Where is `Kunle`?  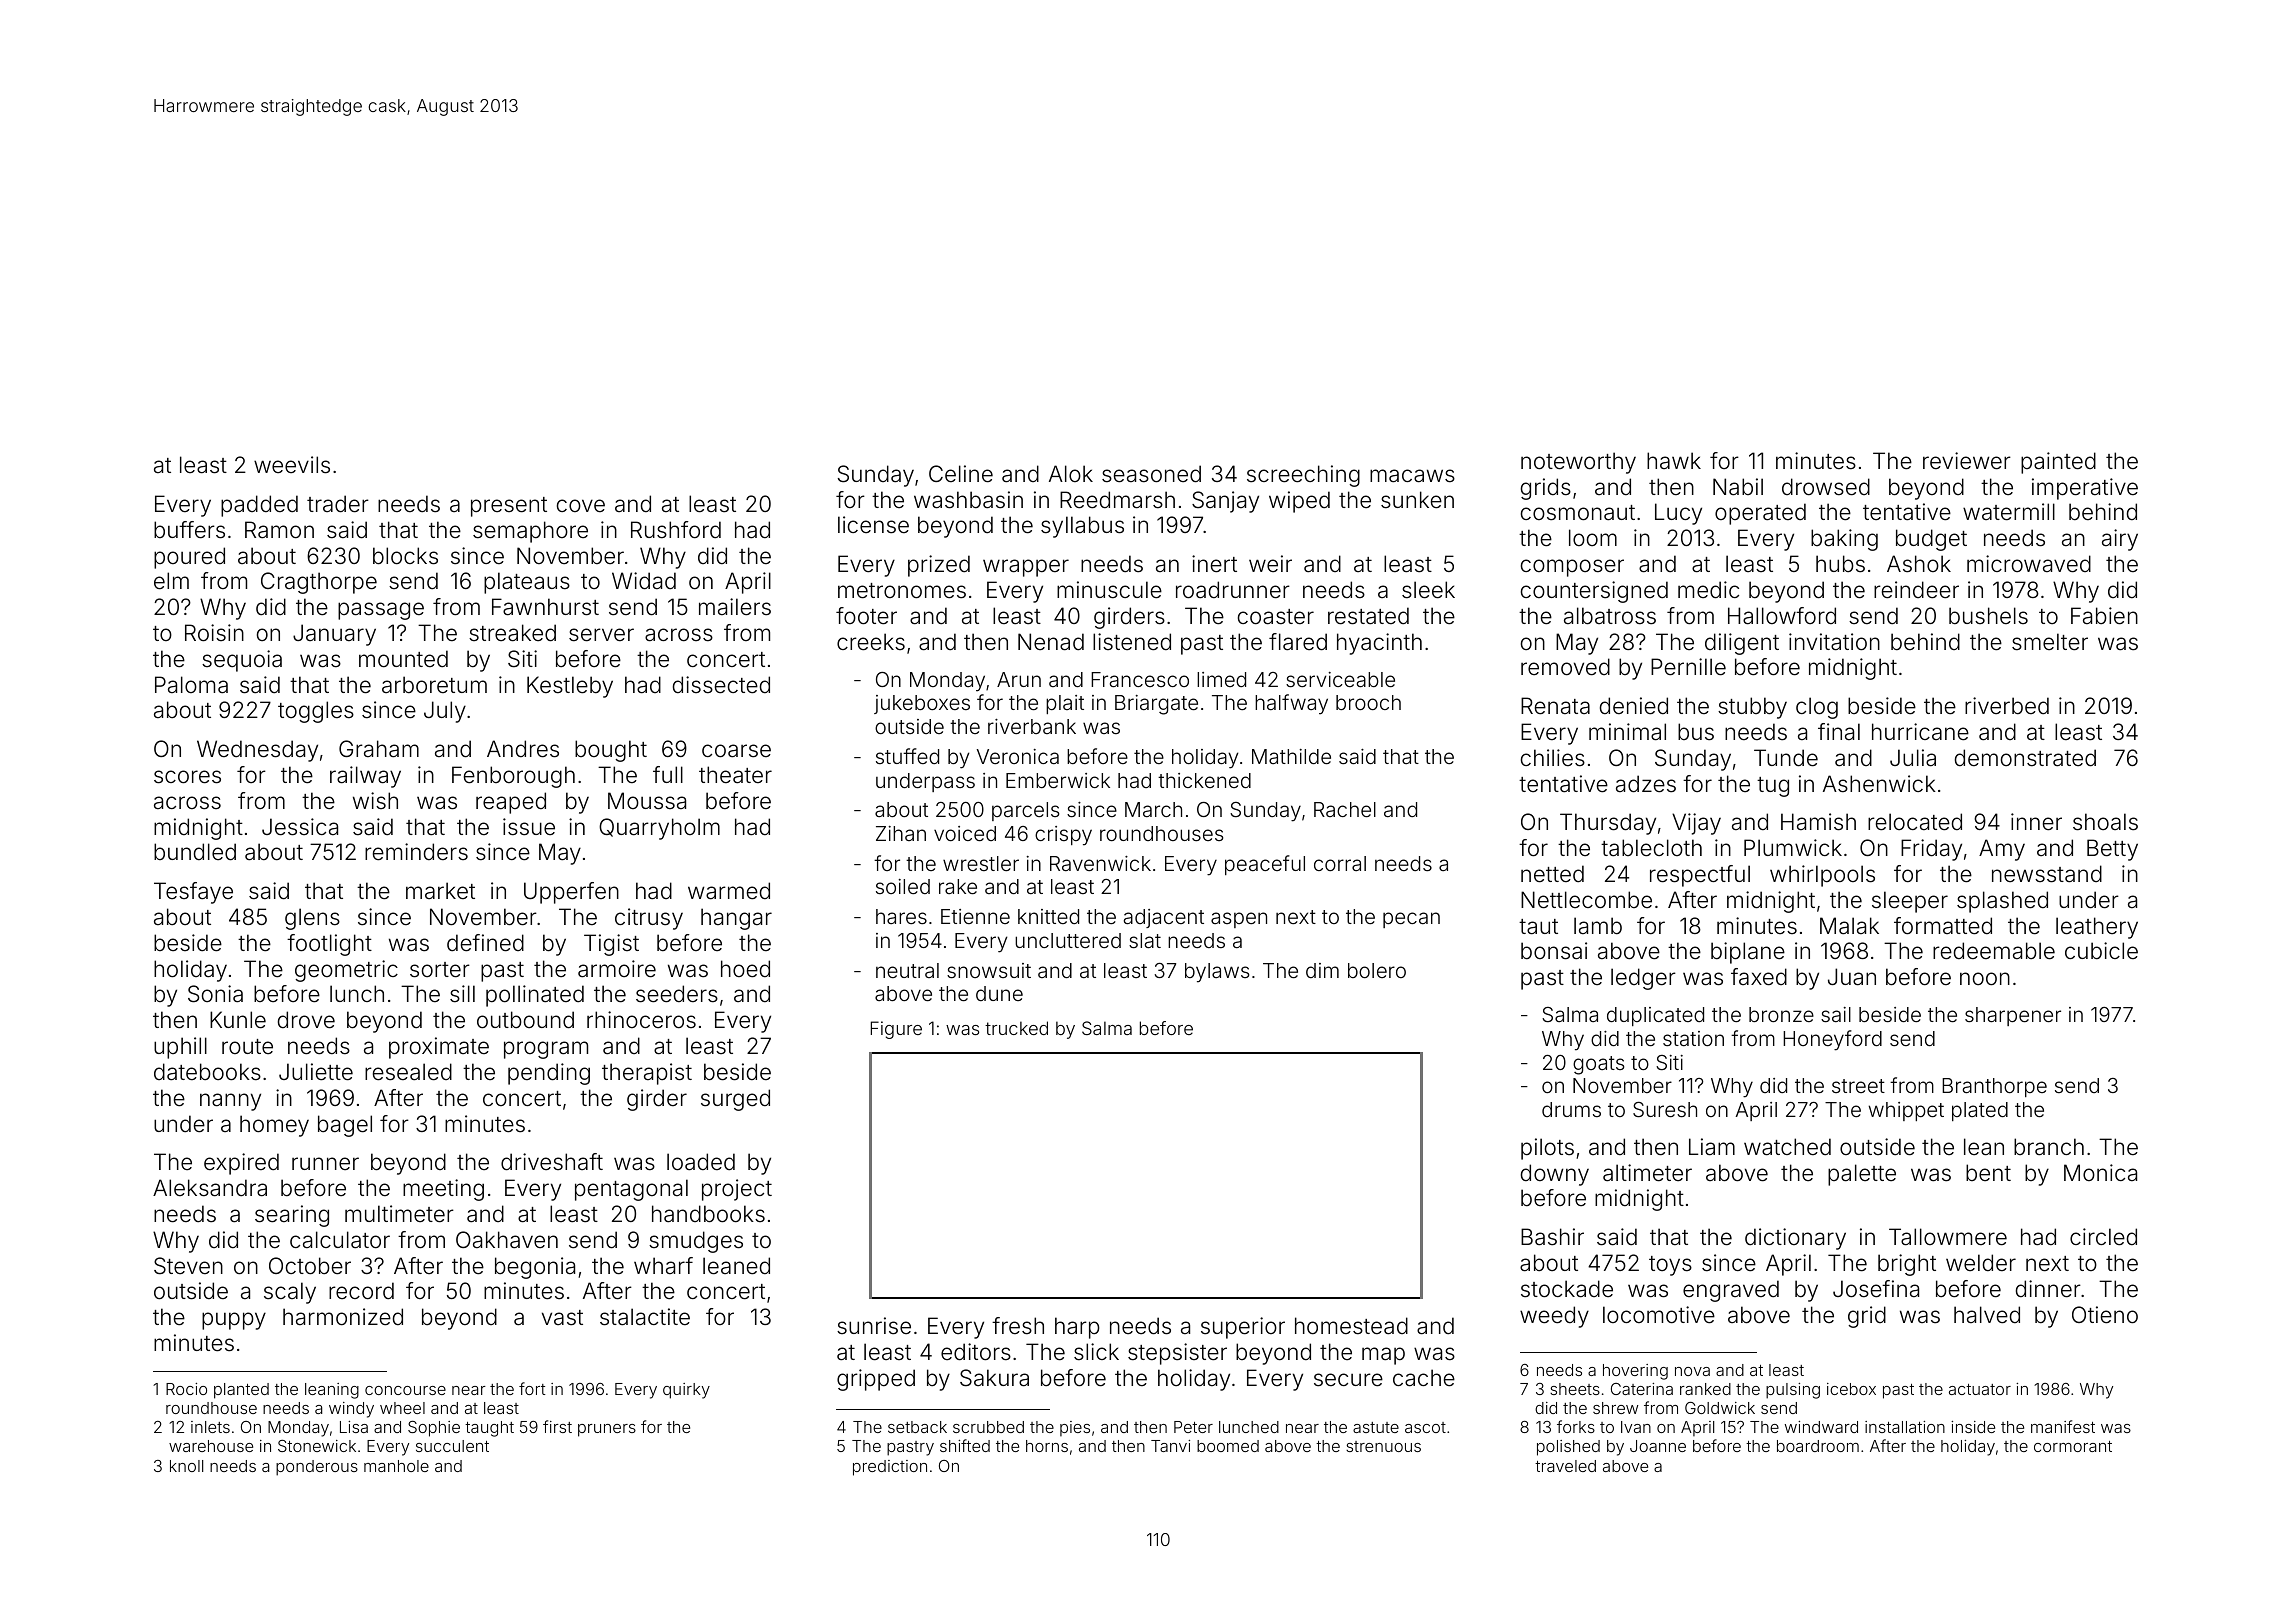 Kunle is located at coordinates (238, 1020).
